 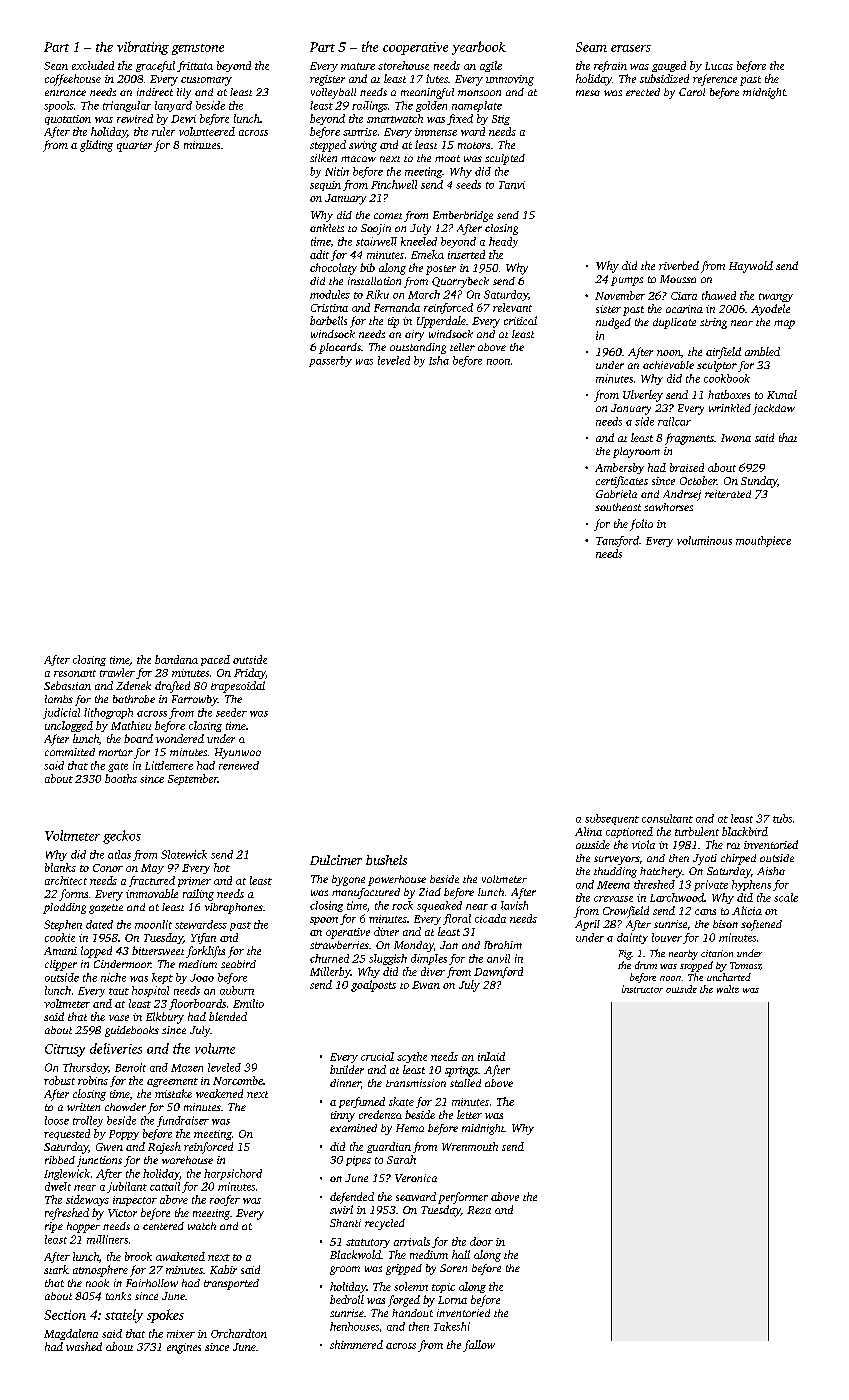 What do you see at coordinates (612, 819) in the screenshot?
I see `subsequent` at bounding box center [612, 819].
